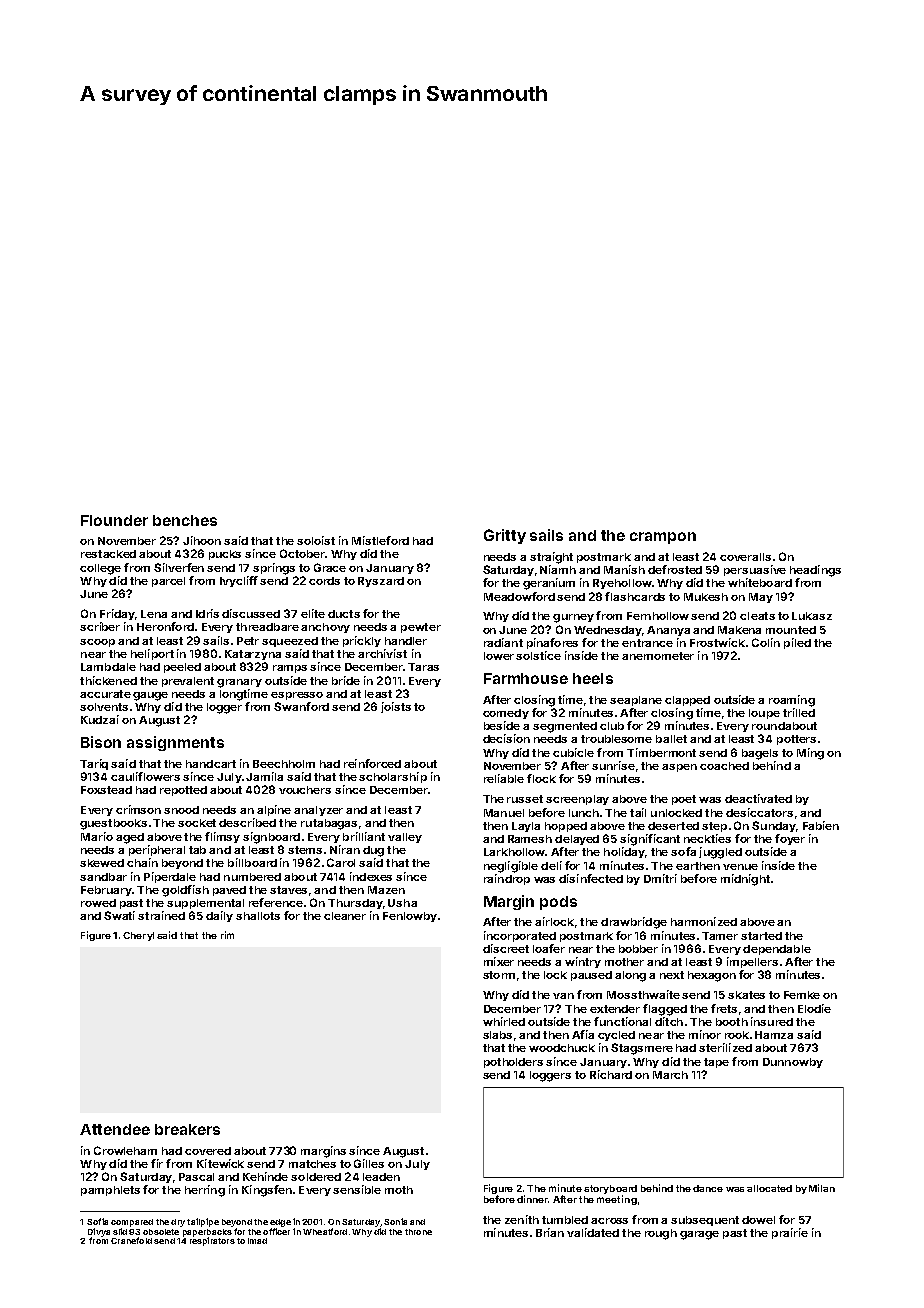 The width and height of the screenshot is (924, 1308). Describe the element at coordinates (790, 1233) in the screenshot. I see `prairie` at that location.
